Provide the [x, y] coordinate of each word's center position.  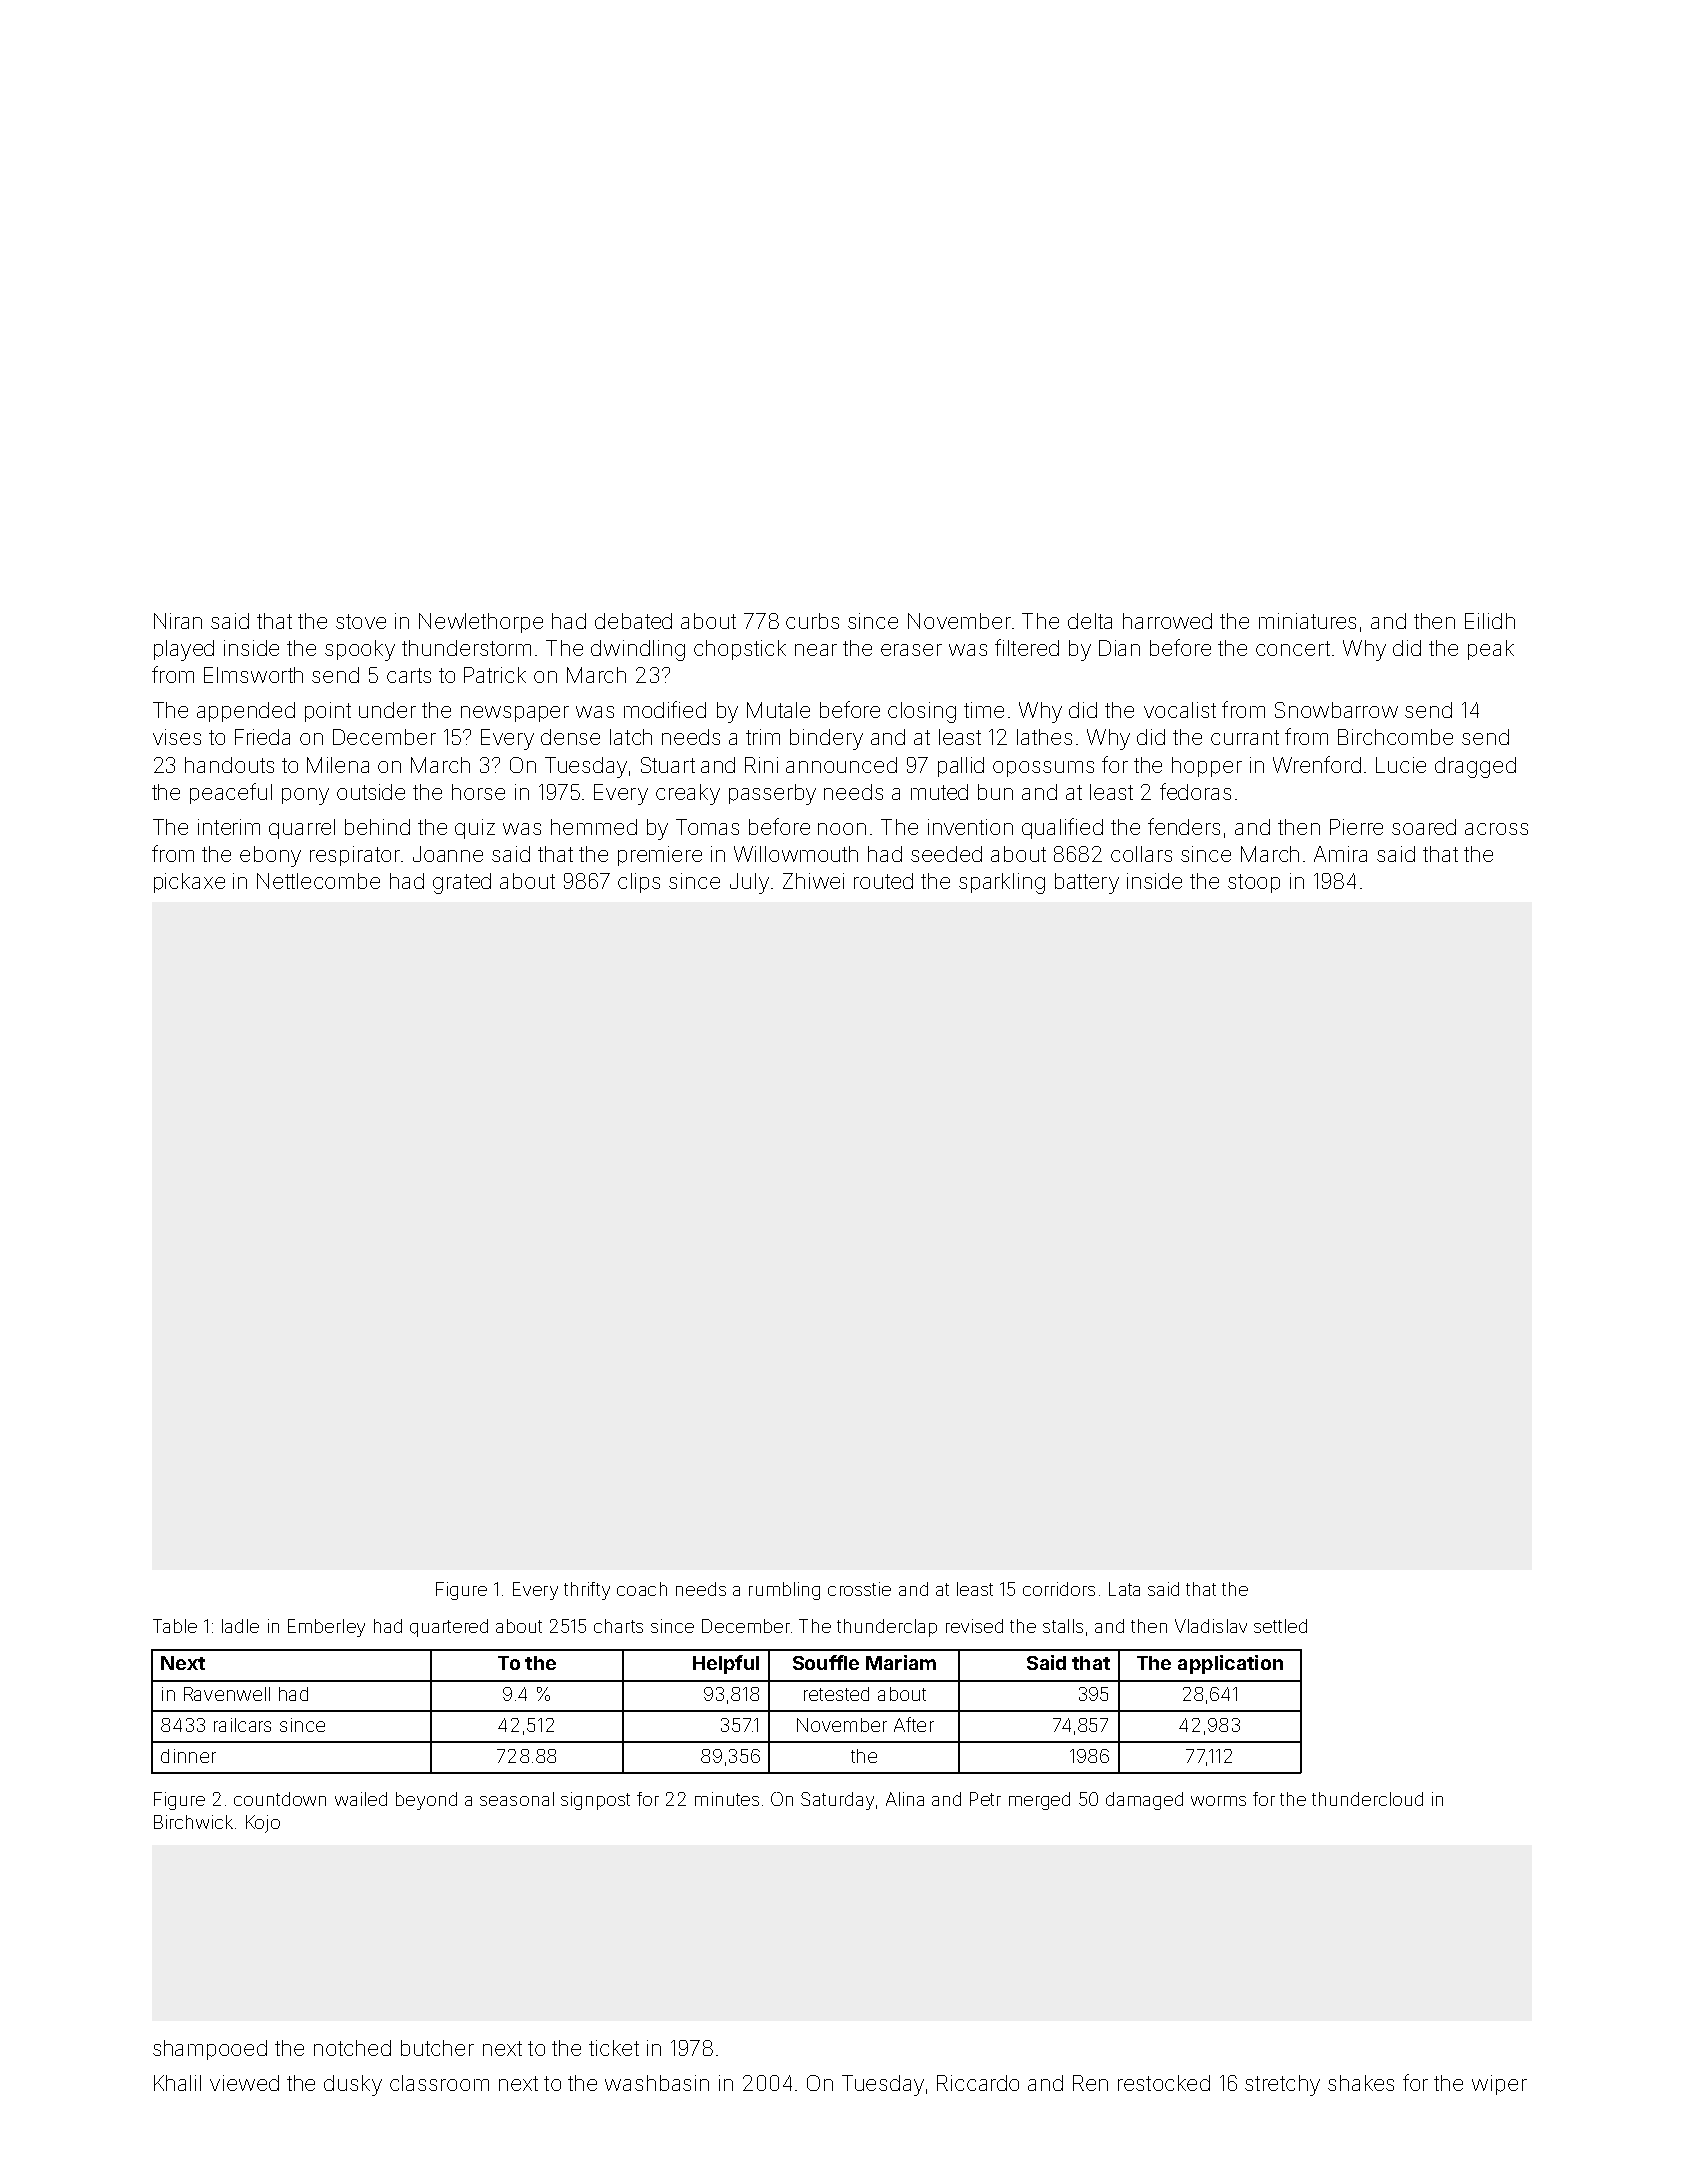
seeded [946, 854]
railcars [242, 1725]
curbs [812, 621]
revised [974, 1626]
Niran [178, 621]
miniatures [1307, 621]
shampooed [210, 2050]
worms [1218, 1801]
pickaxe [189, 883]
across [1496, 829]
